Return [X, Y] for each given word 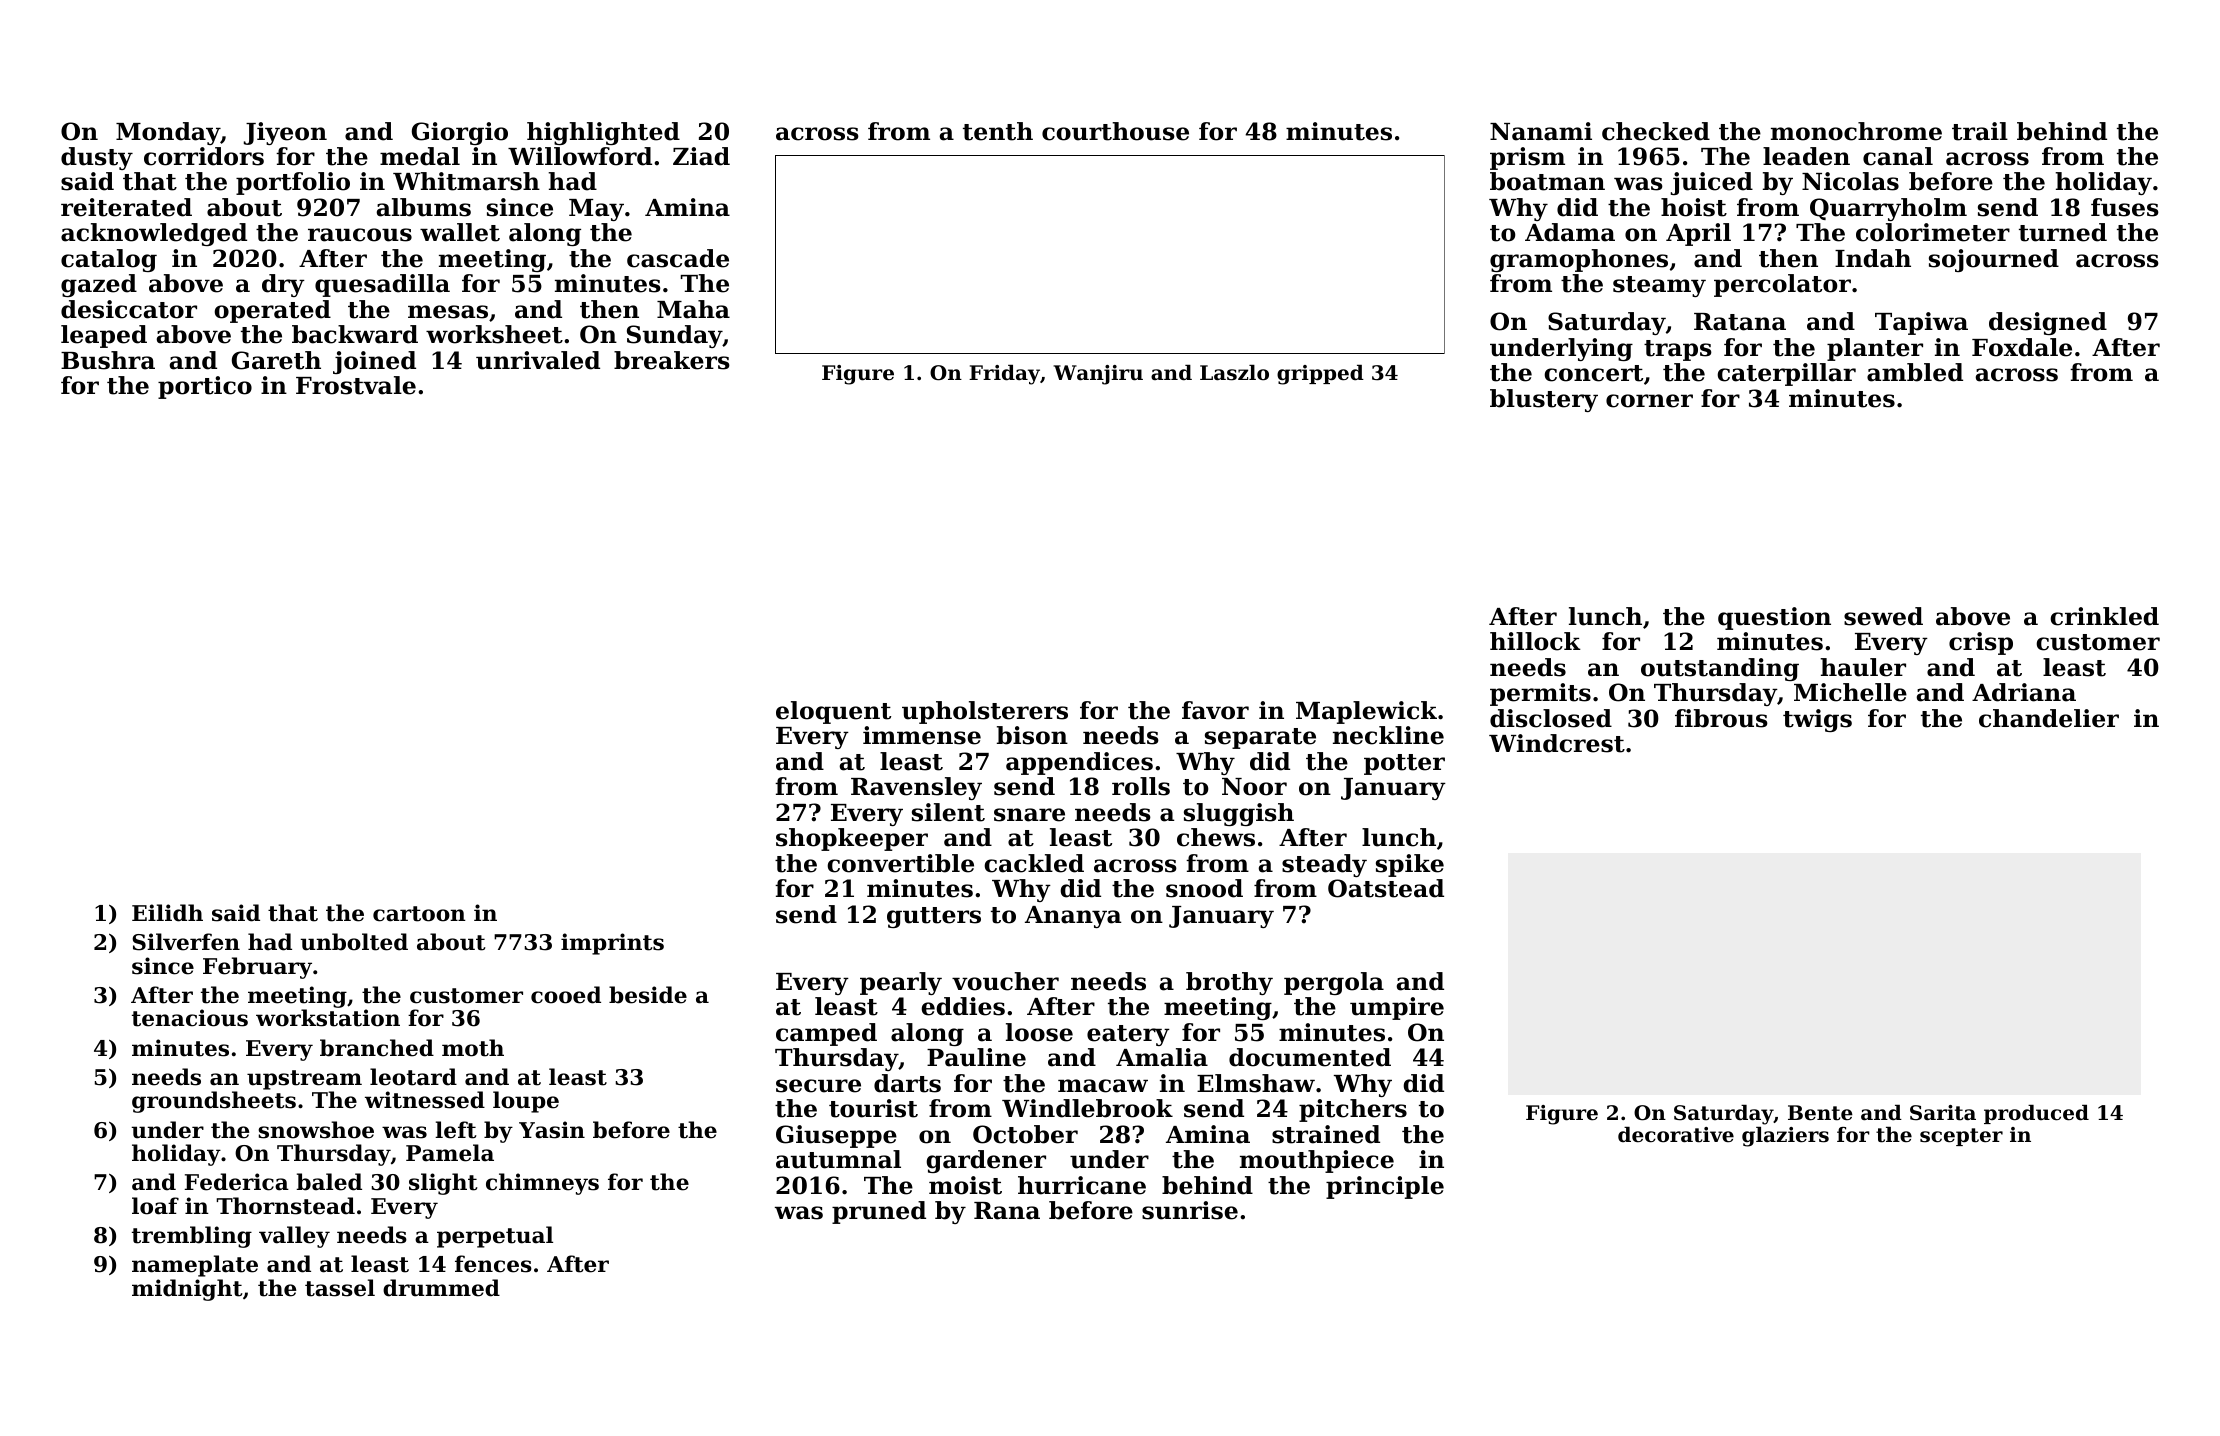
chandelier [2049, 718]
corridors [204, 156]
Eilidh [167, 913]
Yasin [552, 1130]
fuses [2125, 207]
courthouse [1115, 131]
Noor [1254, 787]
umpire [1397, 1008]
